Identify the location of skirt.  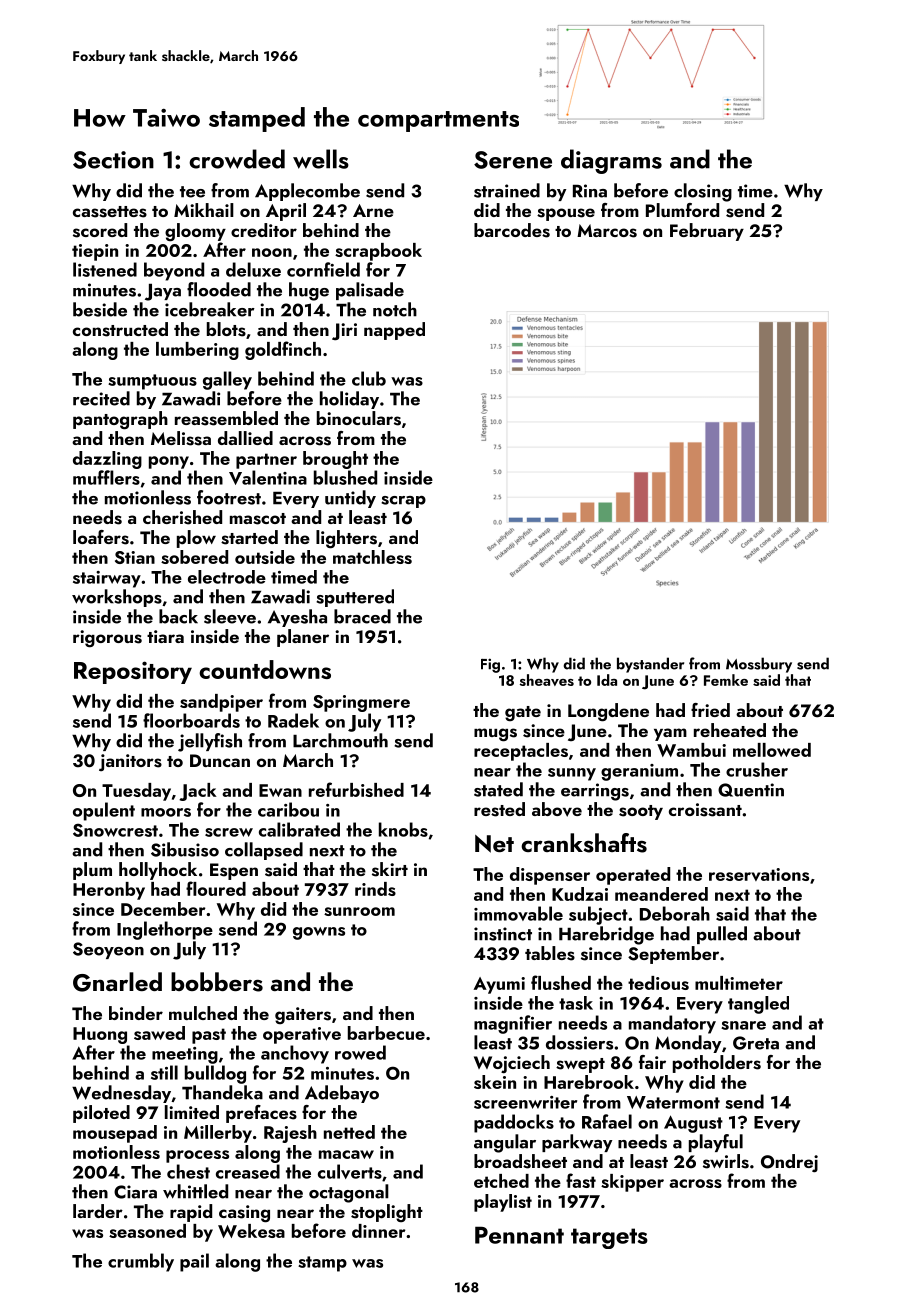
(390, 869).
